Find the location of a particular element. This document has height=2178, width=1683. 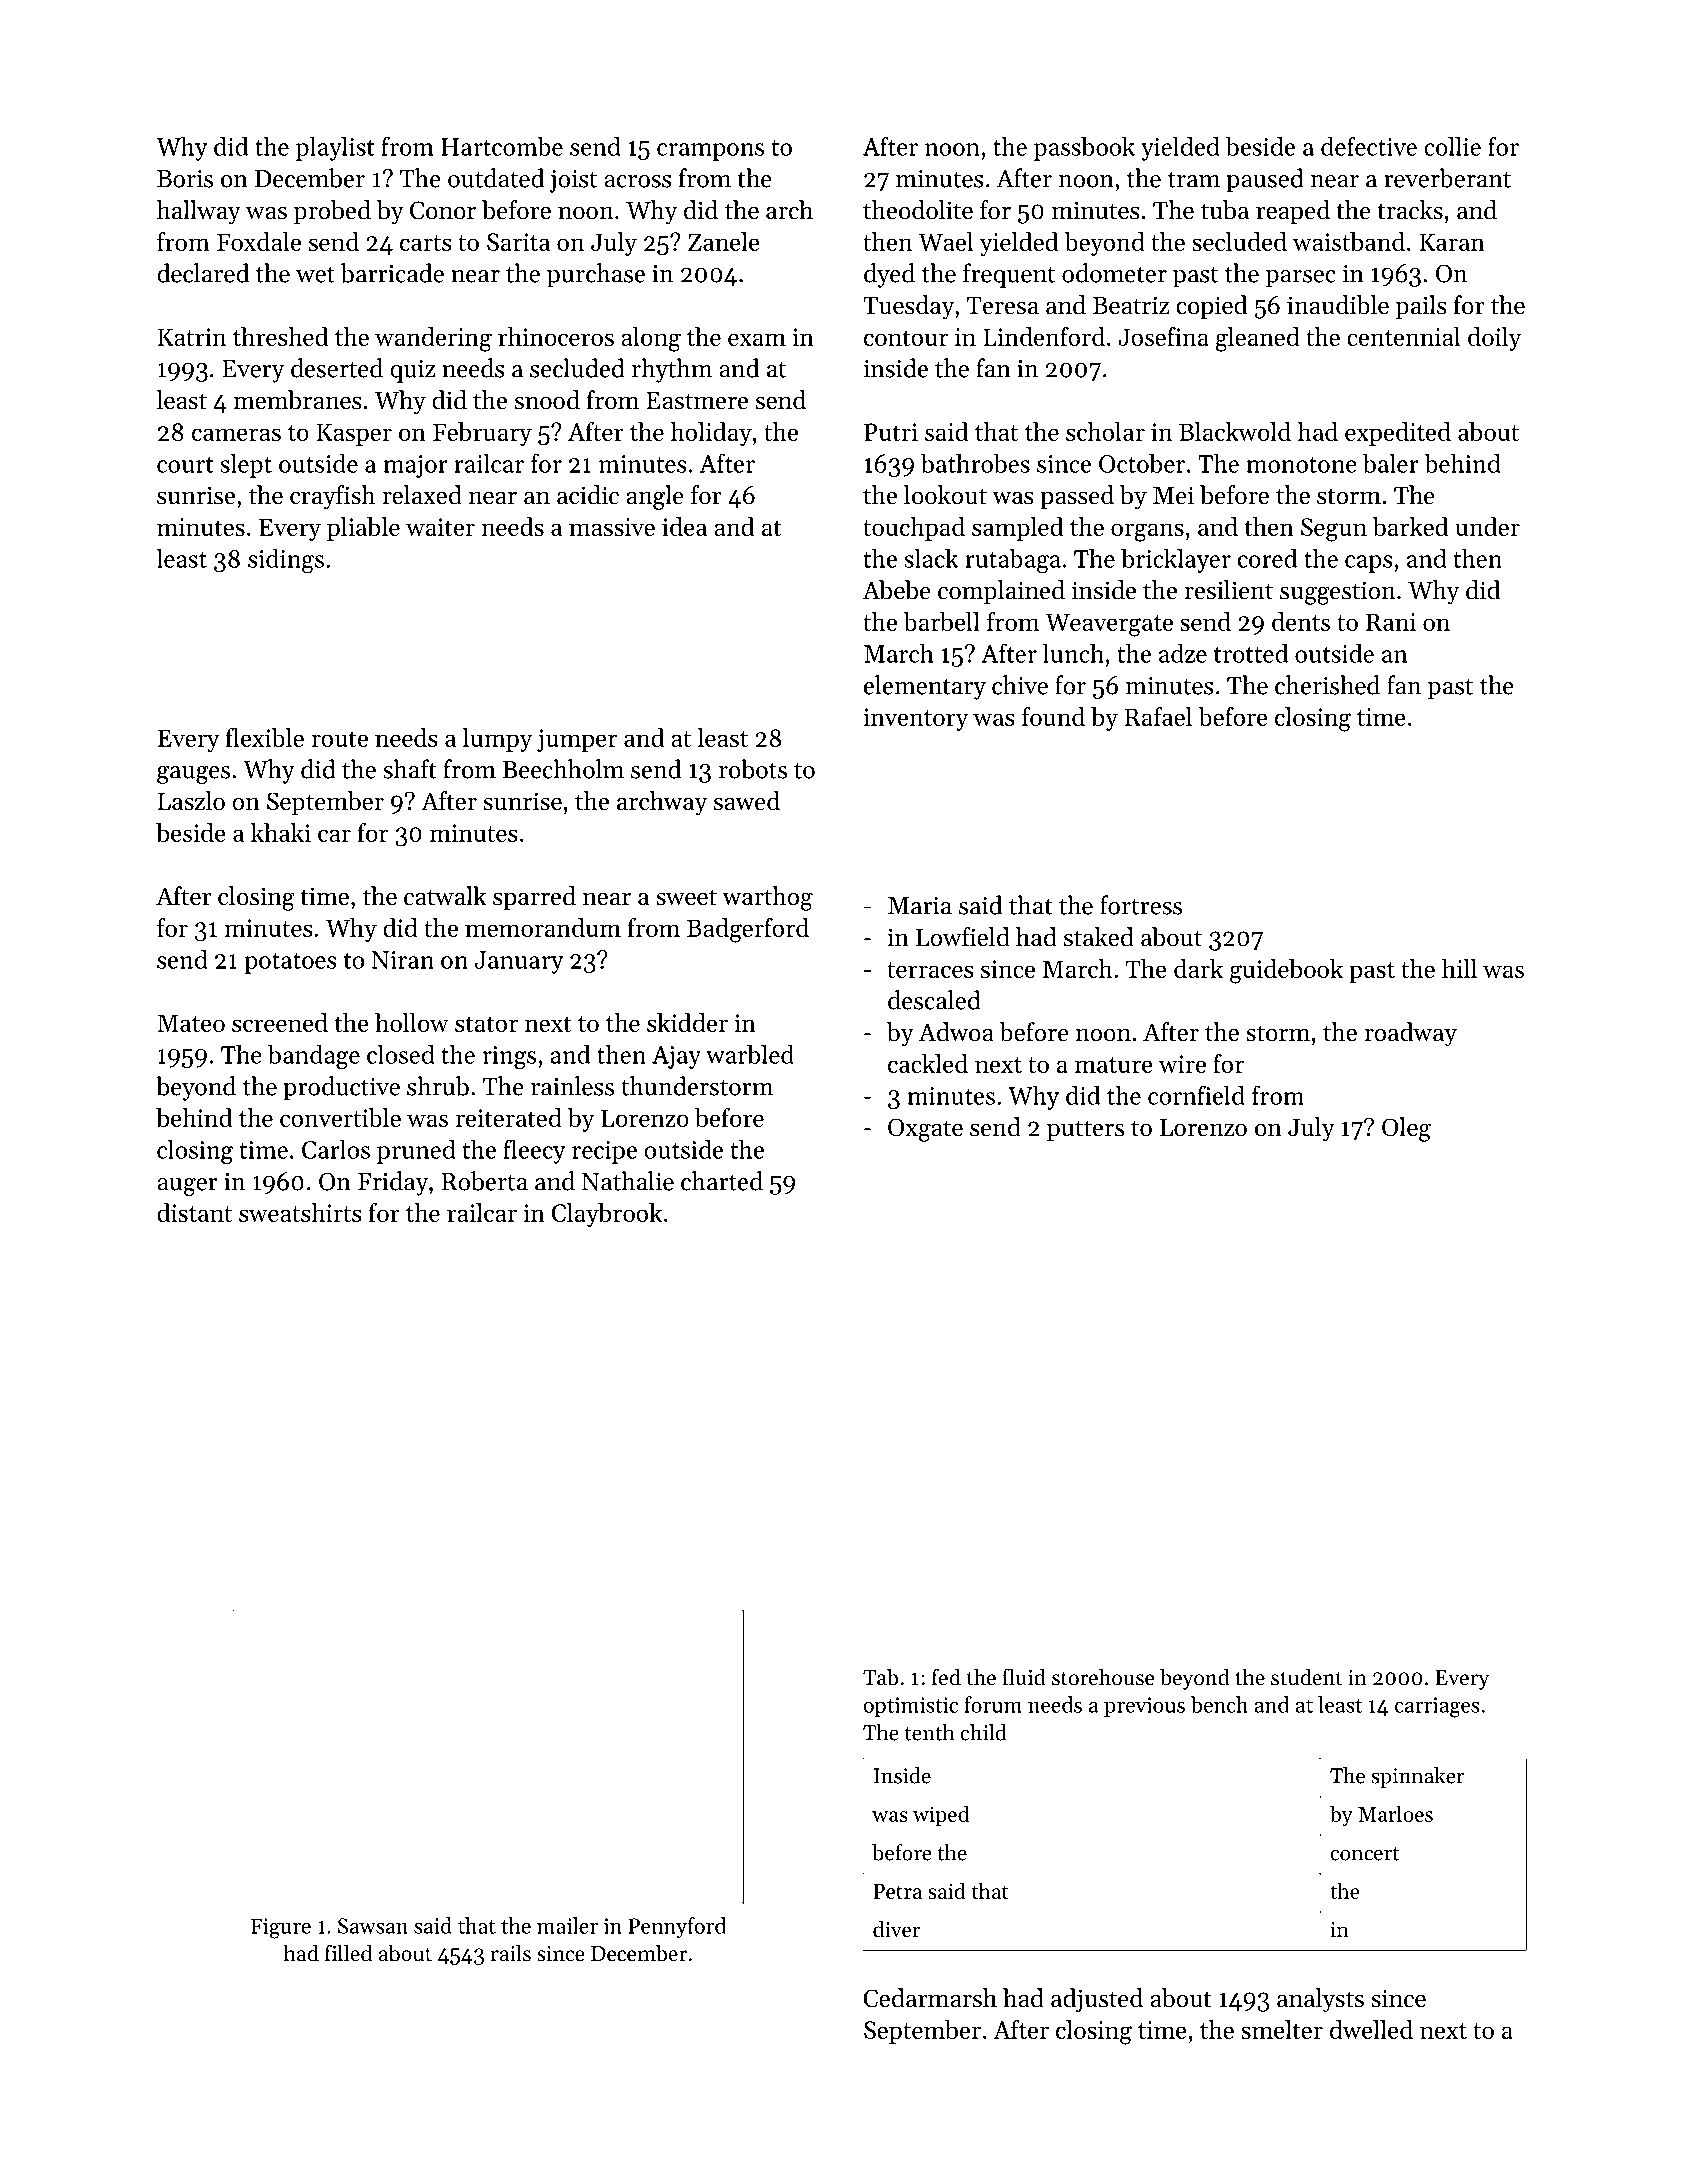

sidings is located at coordinates (286, 560).
